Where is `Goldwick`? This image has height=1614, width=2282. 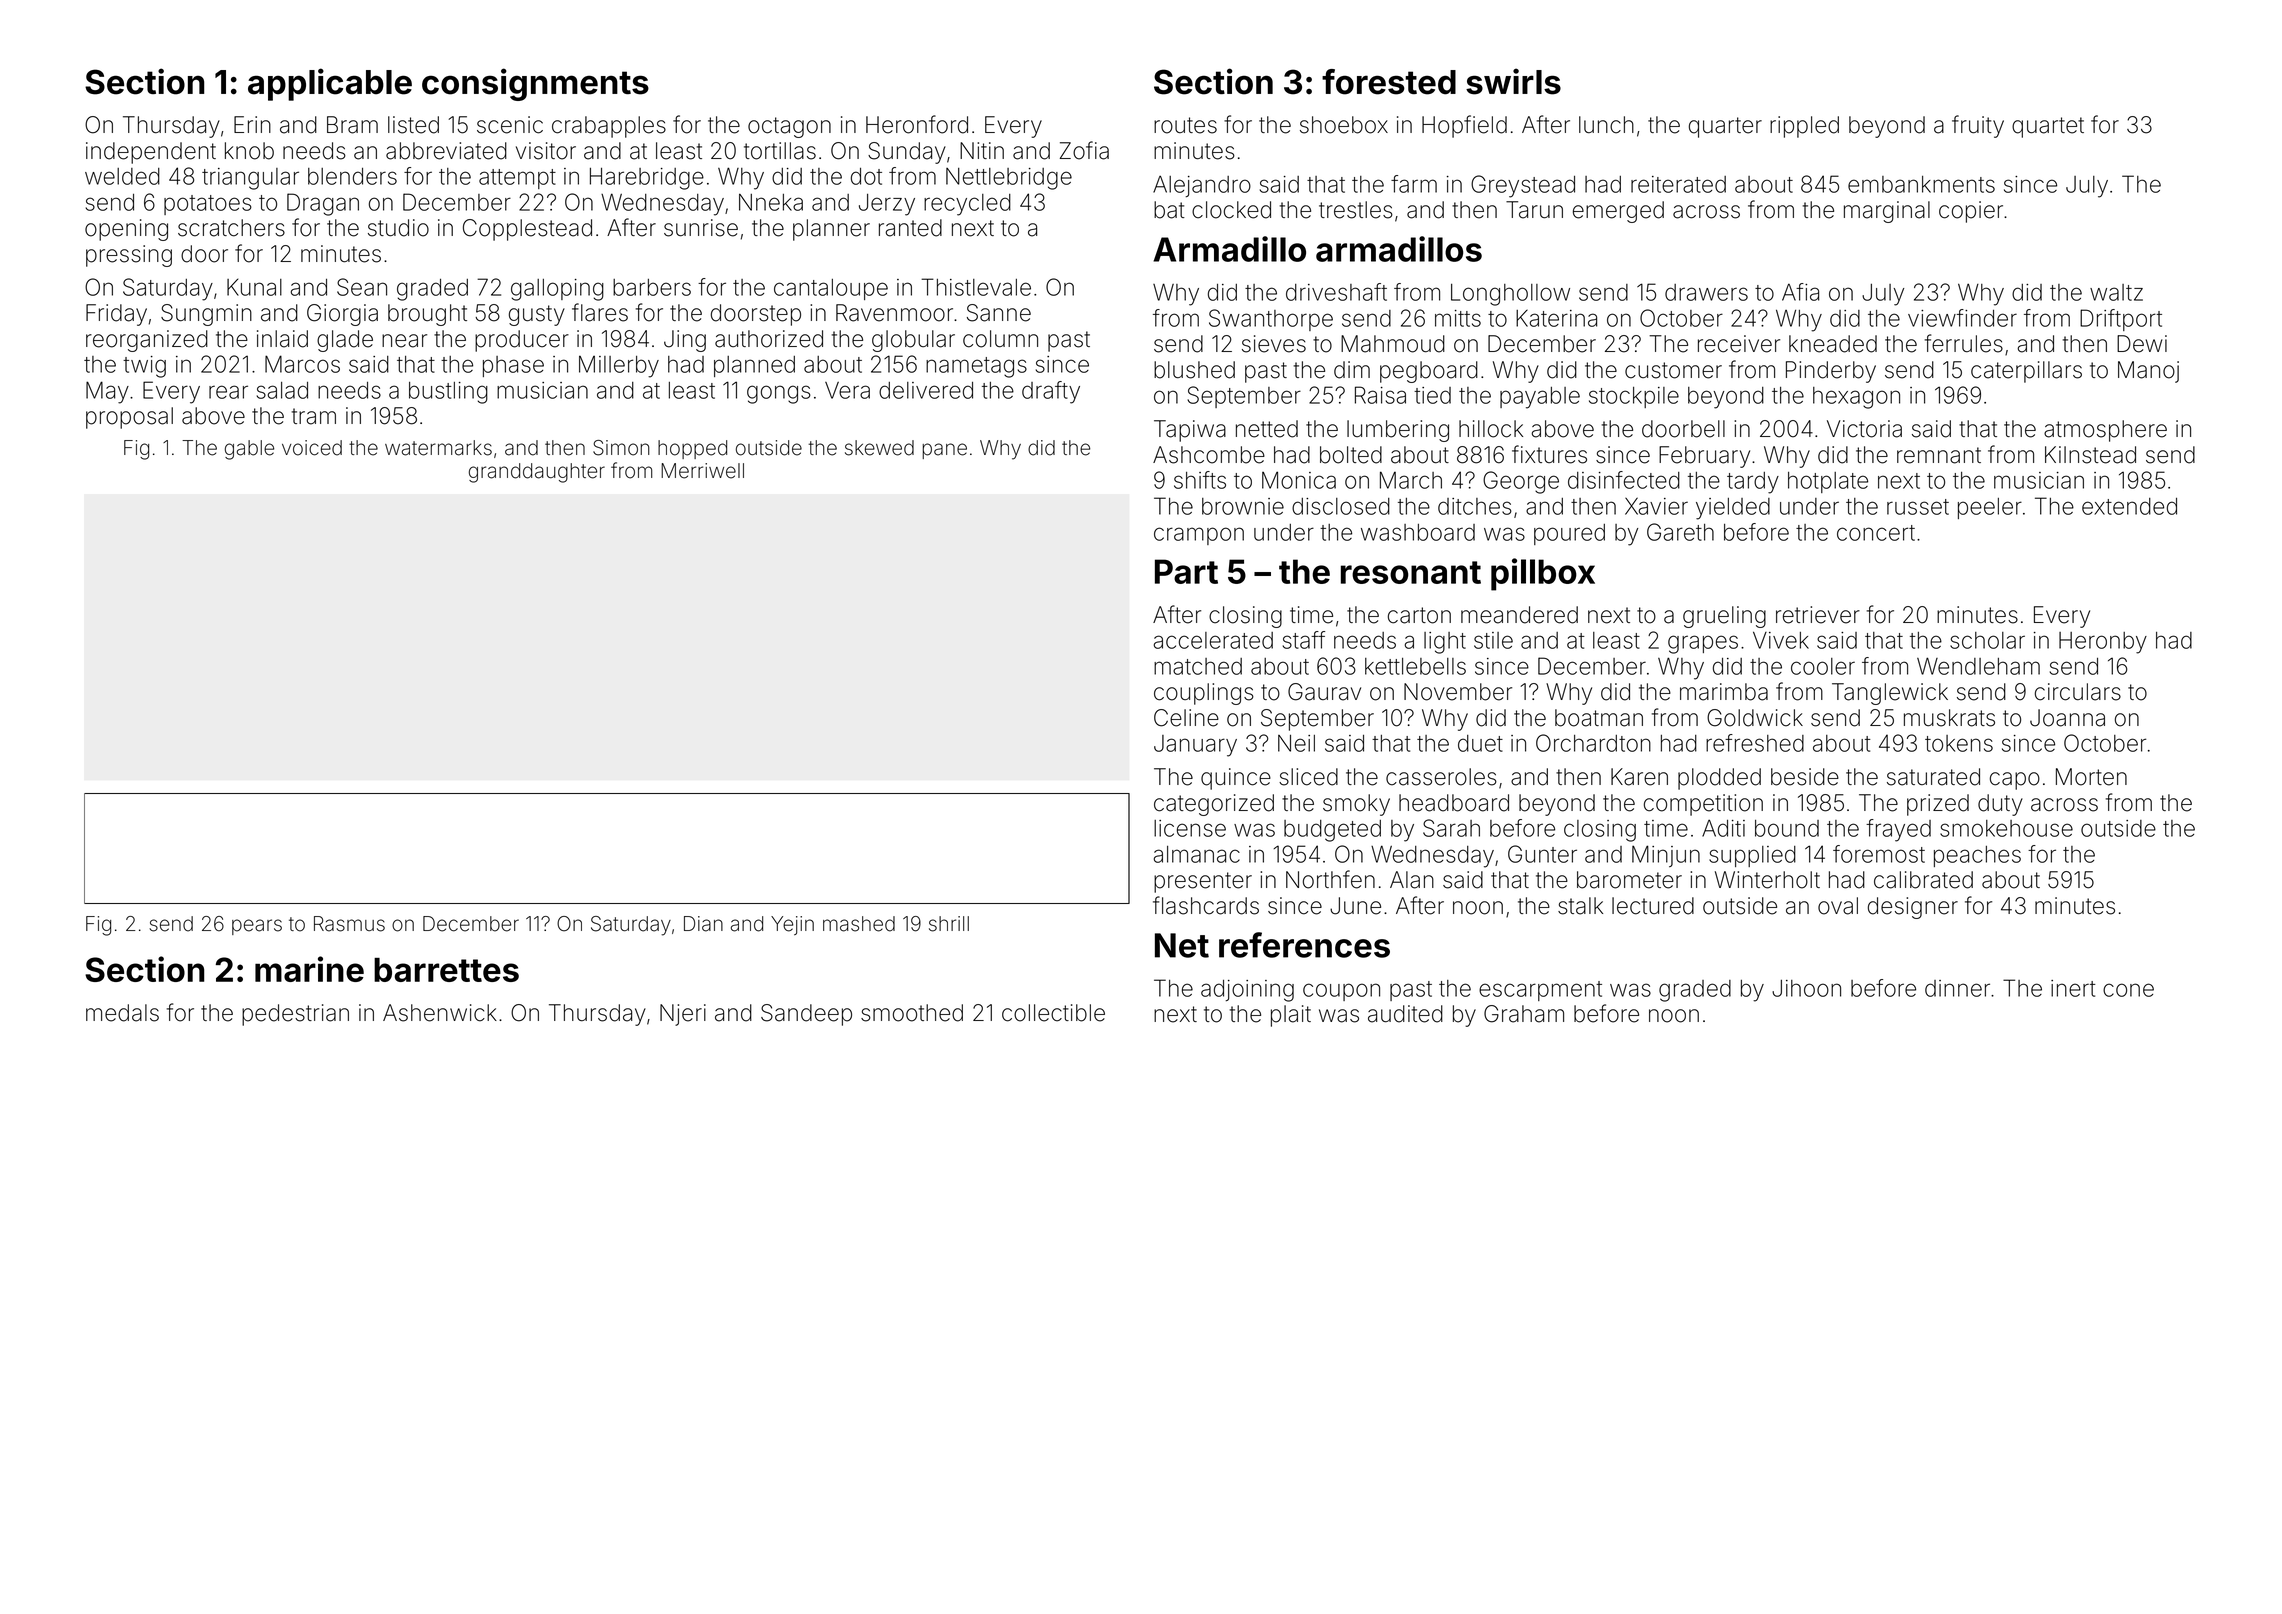 Goldwick is located at coordinates (1755, 718).
